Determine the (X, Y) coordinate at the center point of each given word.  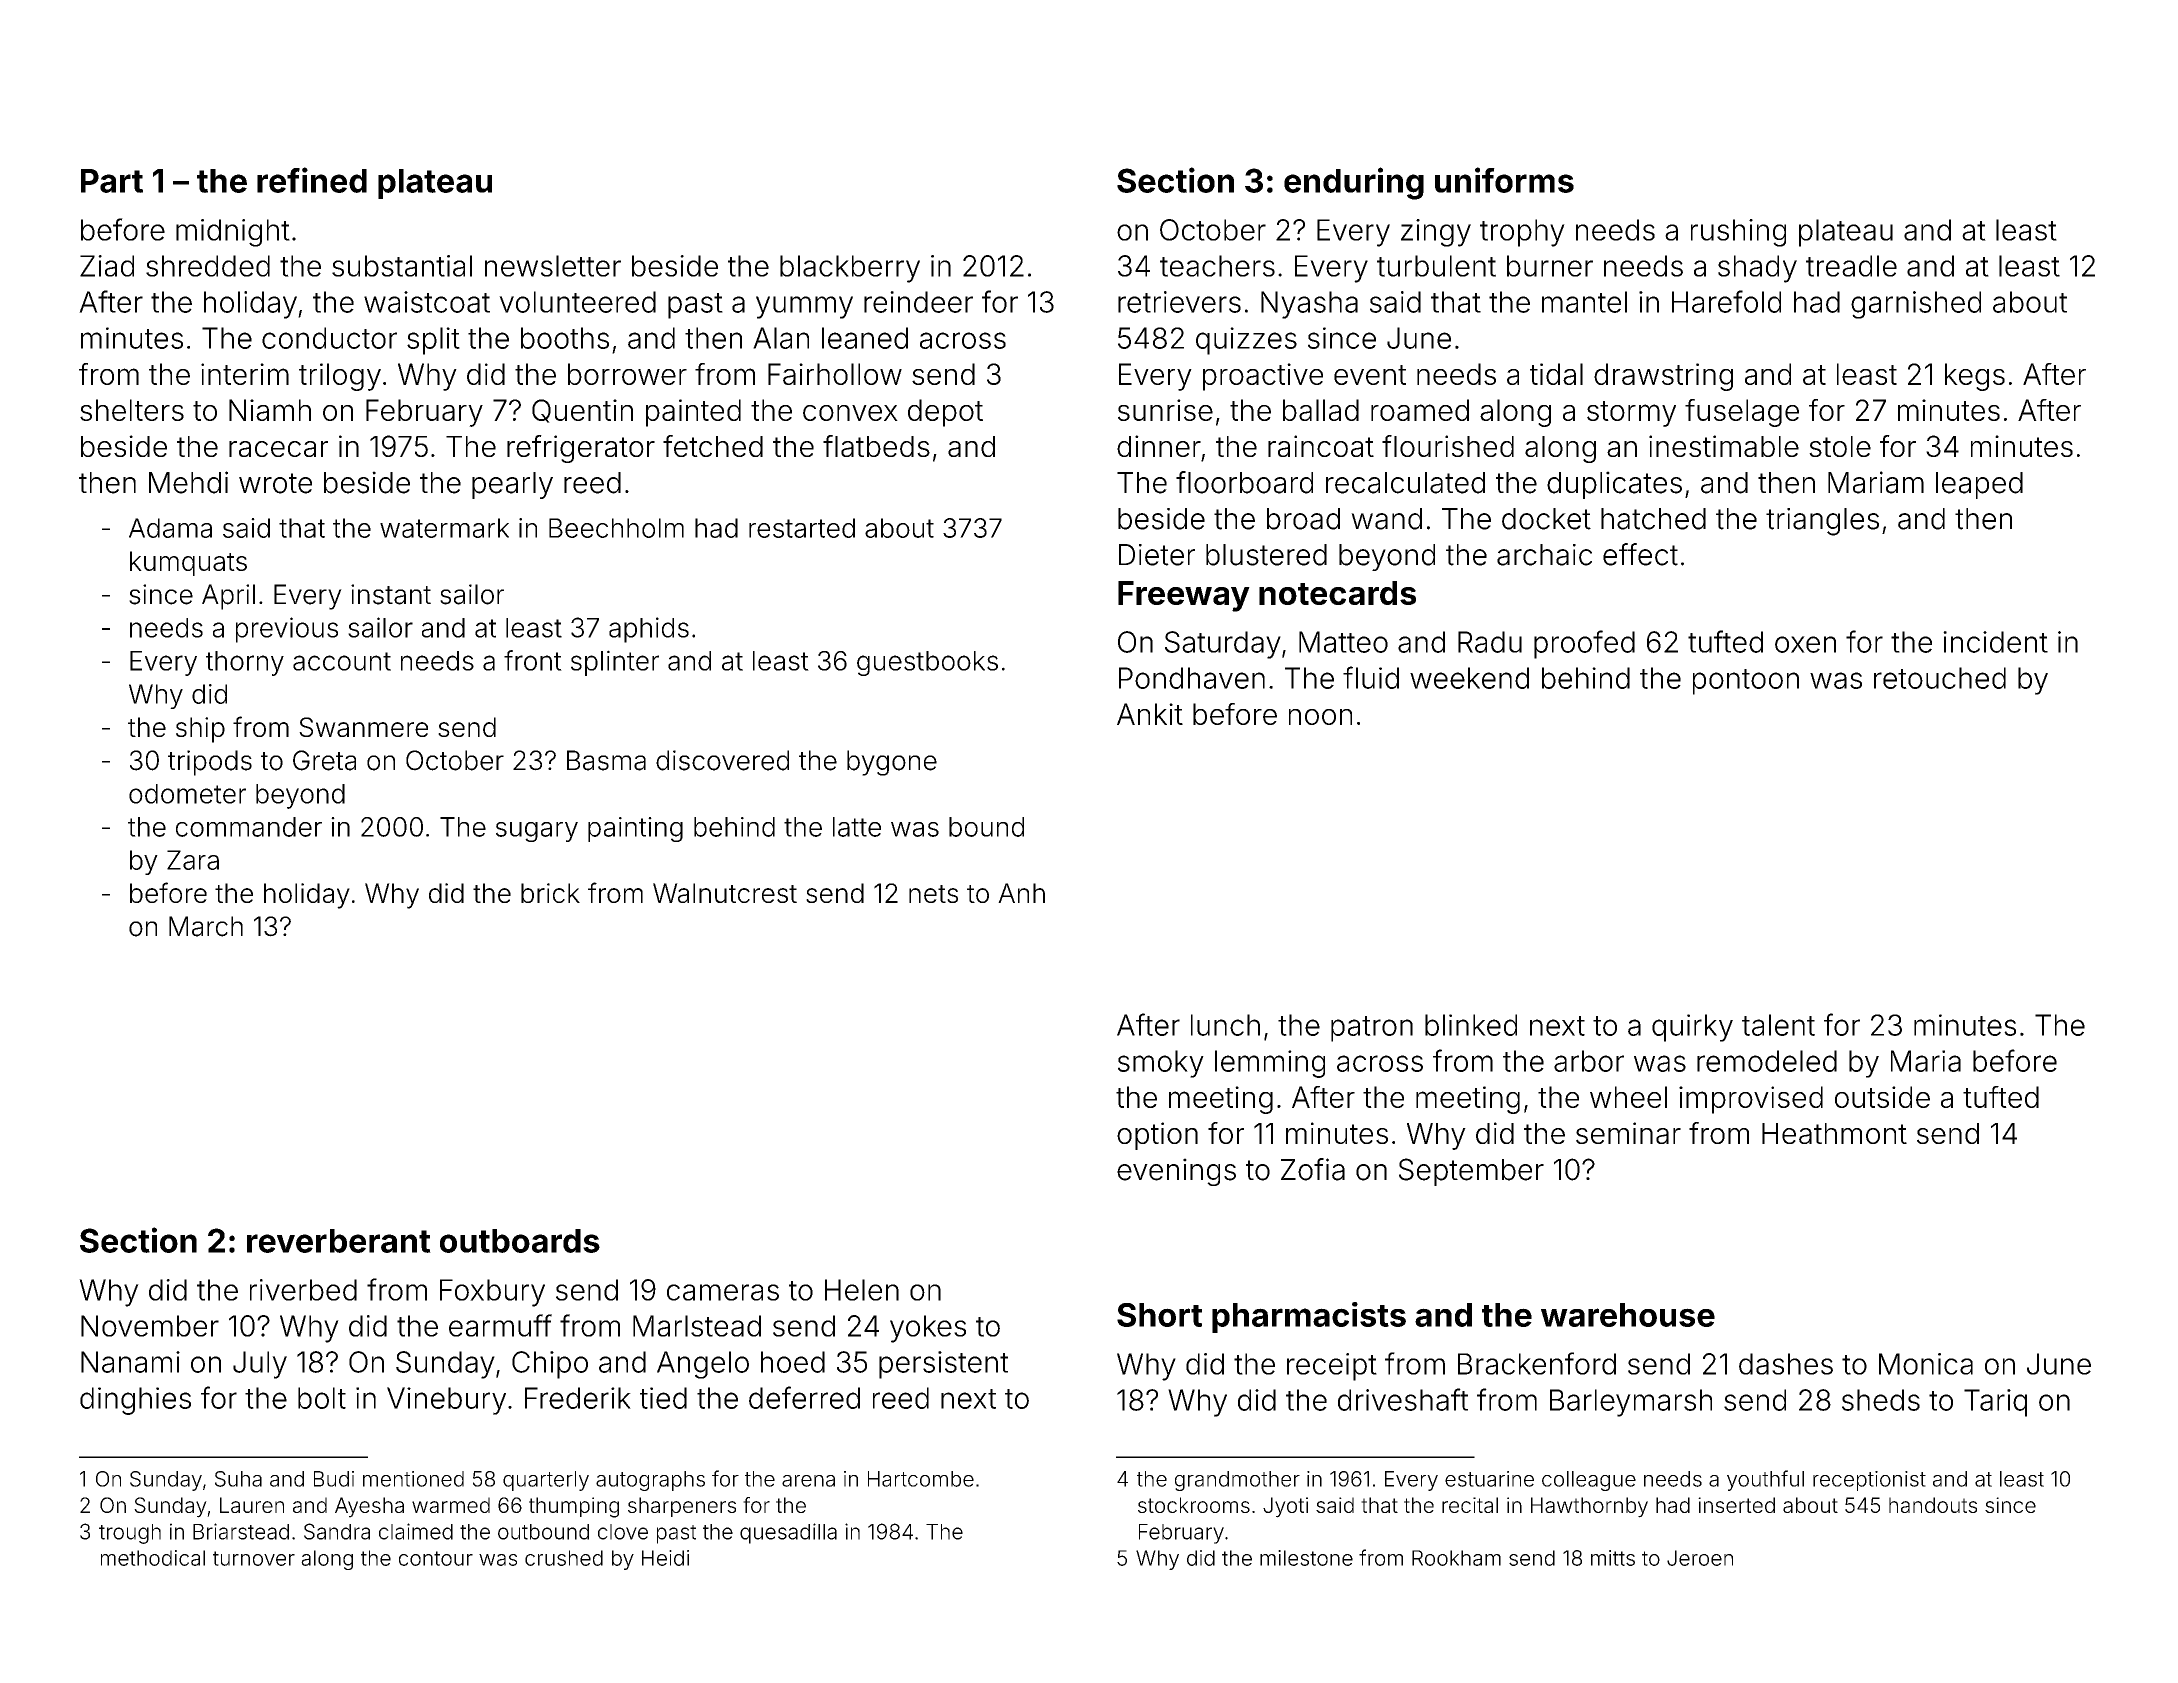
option (1157, 1136)
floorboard (1244, 482)
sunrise (1165, 410)
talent (1778, 1025)
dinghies (135, 1401)
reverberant (339, 1241)
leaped (1979, 485)
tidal (1556, 374)
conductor (329, 338)
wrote (275, 483)
